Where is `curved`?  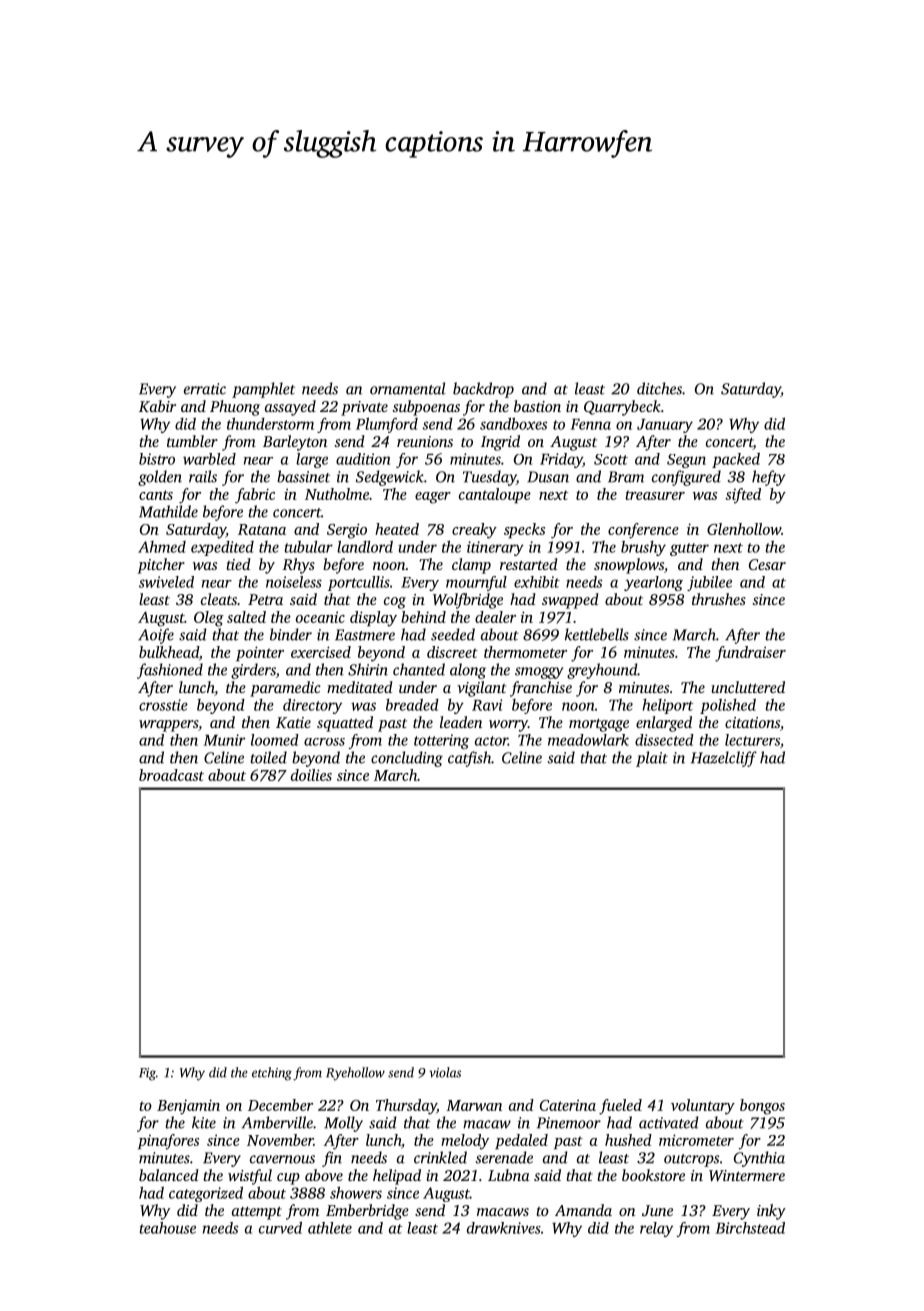
curved is located at coordinates (280, 1228).
